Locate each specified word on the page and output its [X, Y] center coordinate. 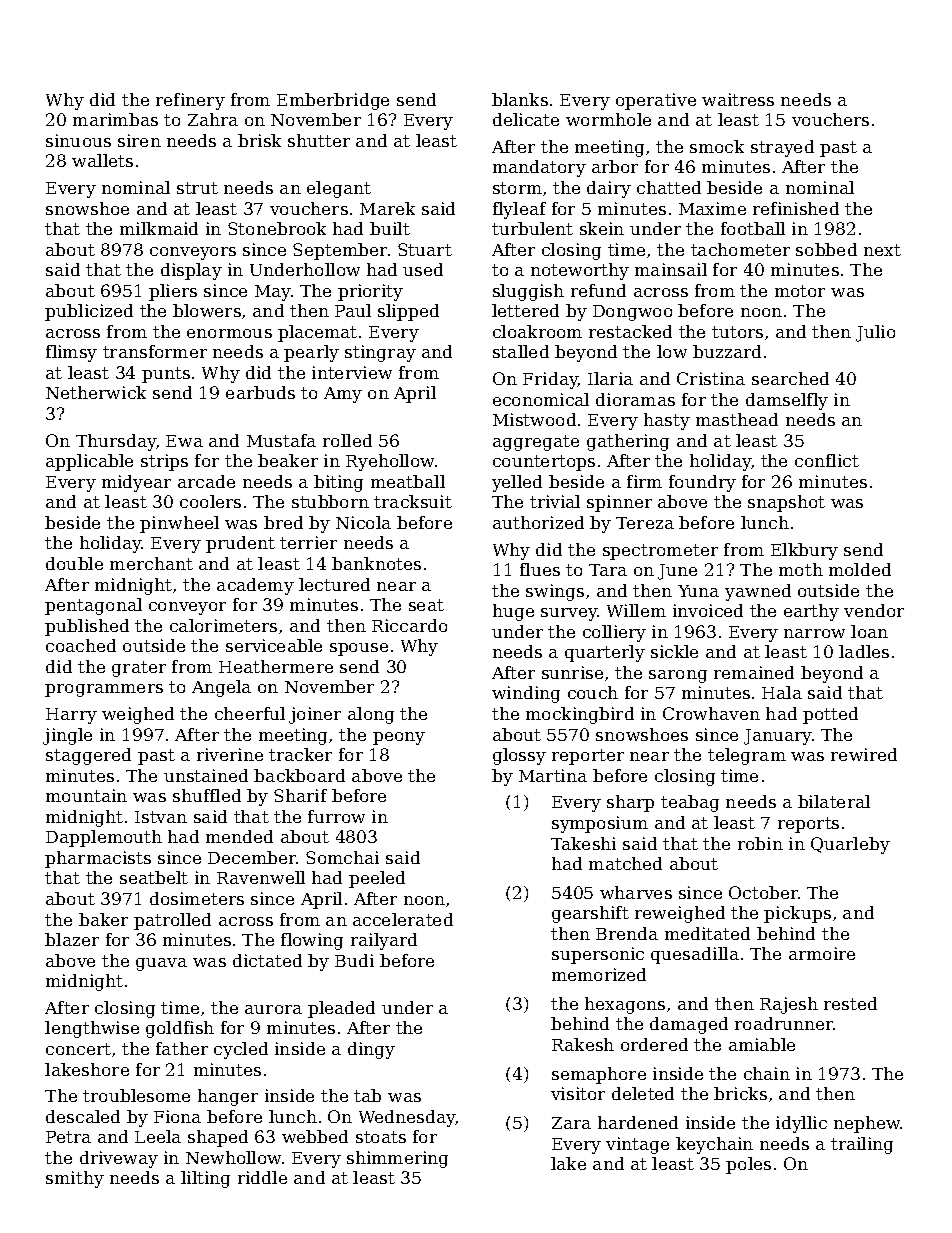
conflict [827, 460]
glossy [519, 756]
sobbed [826, 249]
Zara [571, 1123]
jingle [67, 736]
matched [625, 863]
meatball [408, 481]
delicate [526, 119]
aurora [273, 1009]
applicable [89, 462]
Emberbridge [333, 101]
